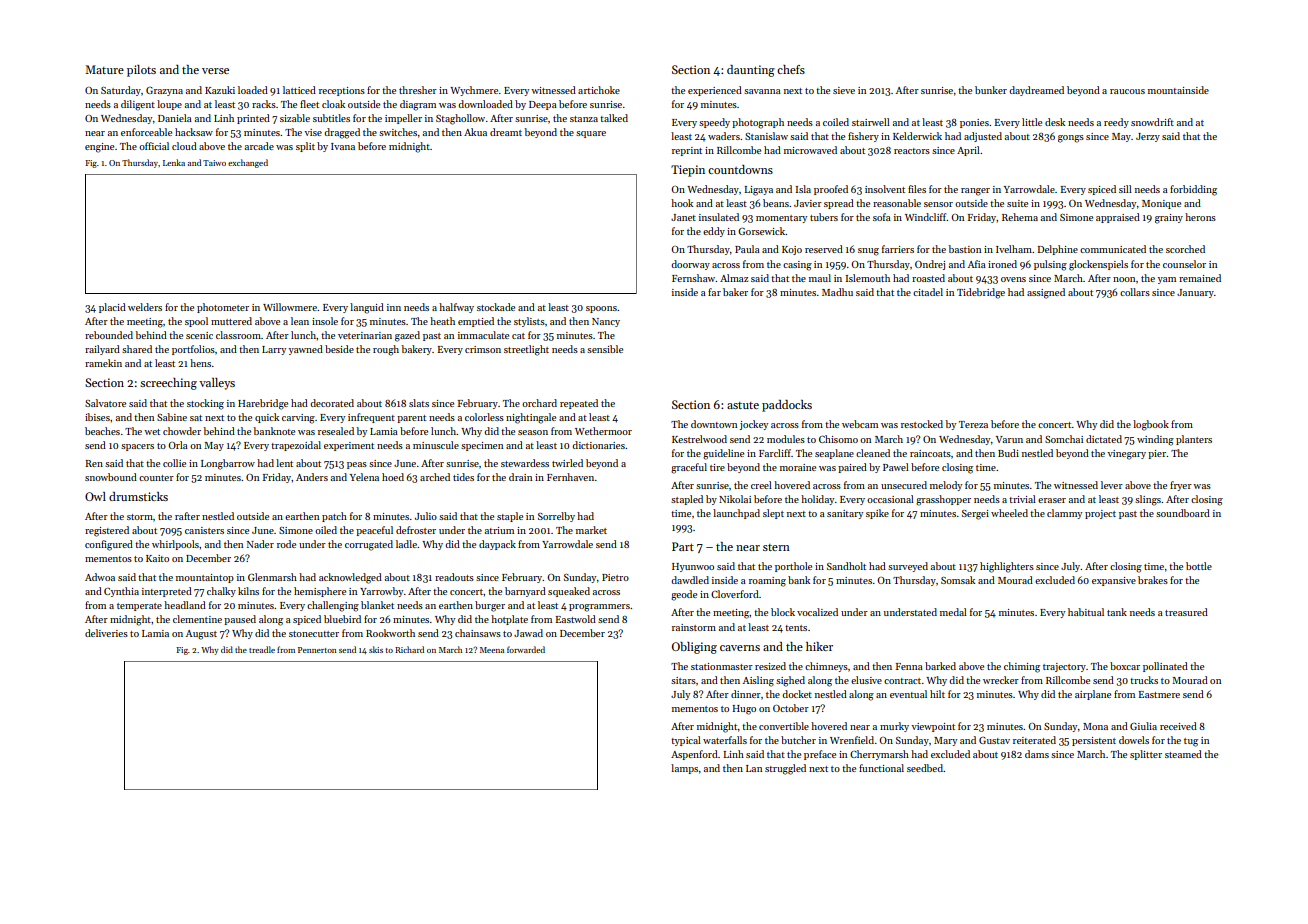 The height and width of the page is (924, 1308). What do you see at coordinates (262, 649) in the page?
I see `treadle` at bounding box center [262, 649].
